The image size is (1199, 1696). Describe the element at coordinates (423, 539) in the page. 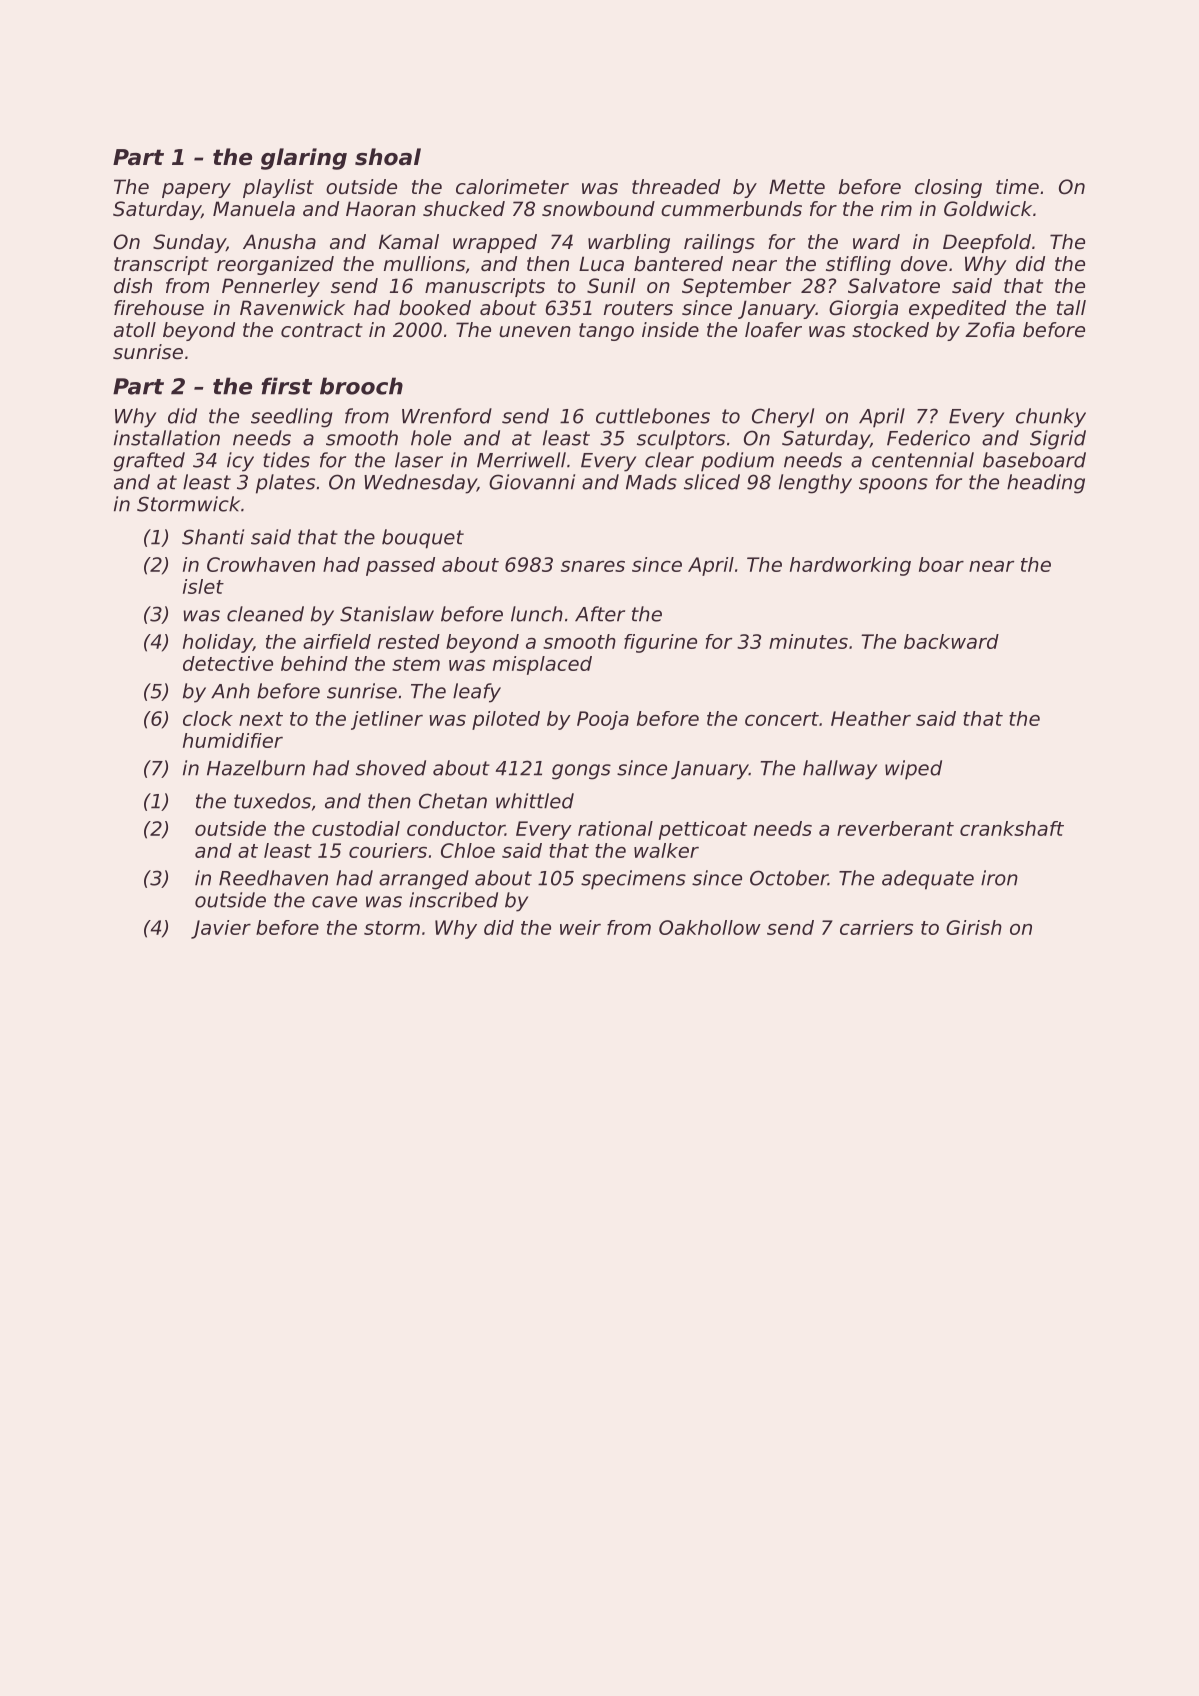

I see `bouquet` at that location.
